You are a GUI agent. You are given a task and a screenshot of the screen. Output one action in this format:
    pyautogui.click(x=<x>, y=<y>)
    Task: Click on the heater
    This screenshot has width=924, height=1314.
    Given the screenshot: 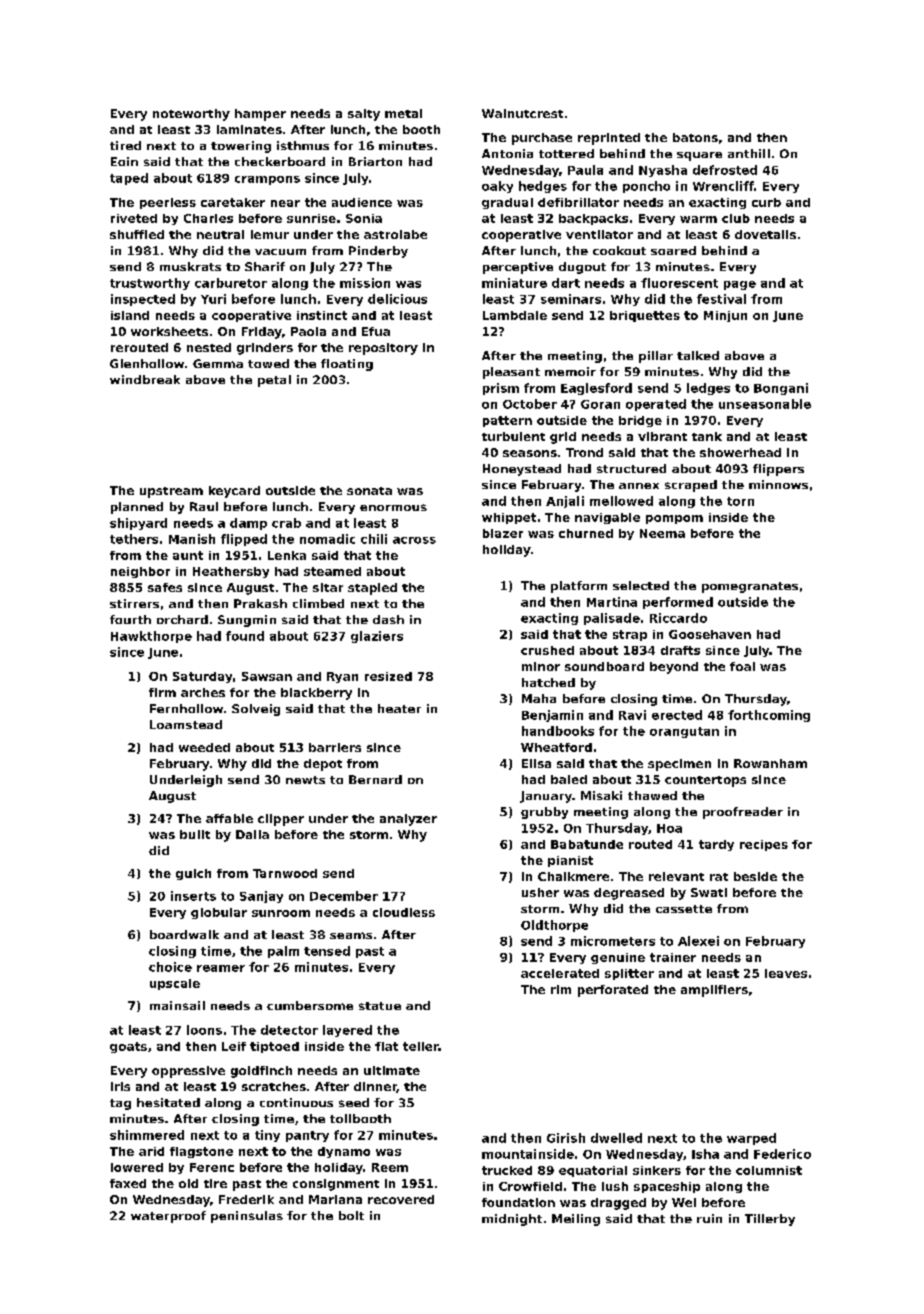 What is the action you would take?
    pyautogui.click(x=399, y=708)
